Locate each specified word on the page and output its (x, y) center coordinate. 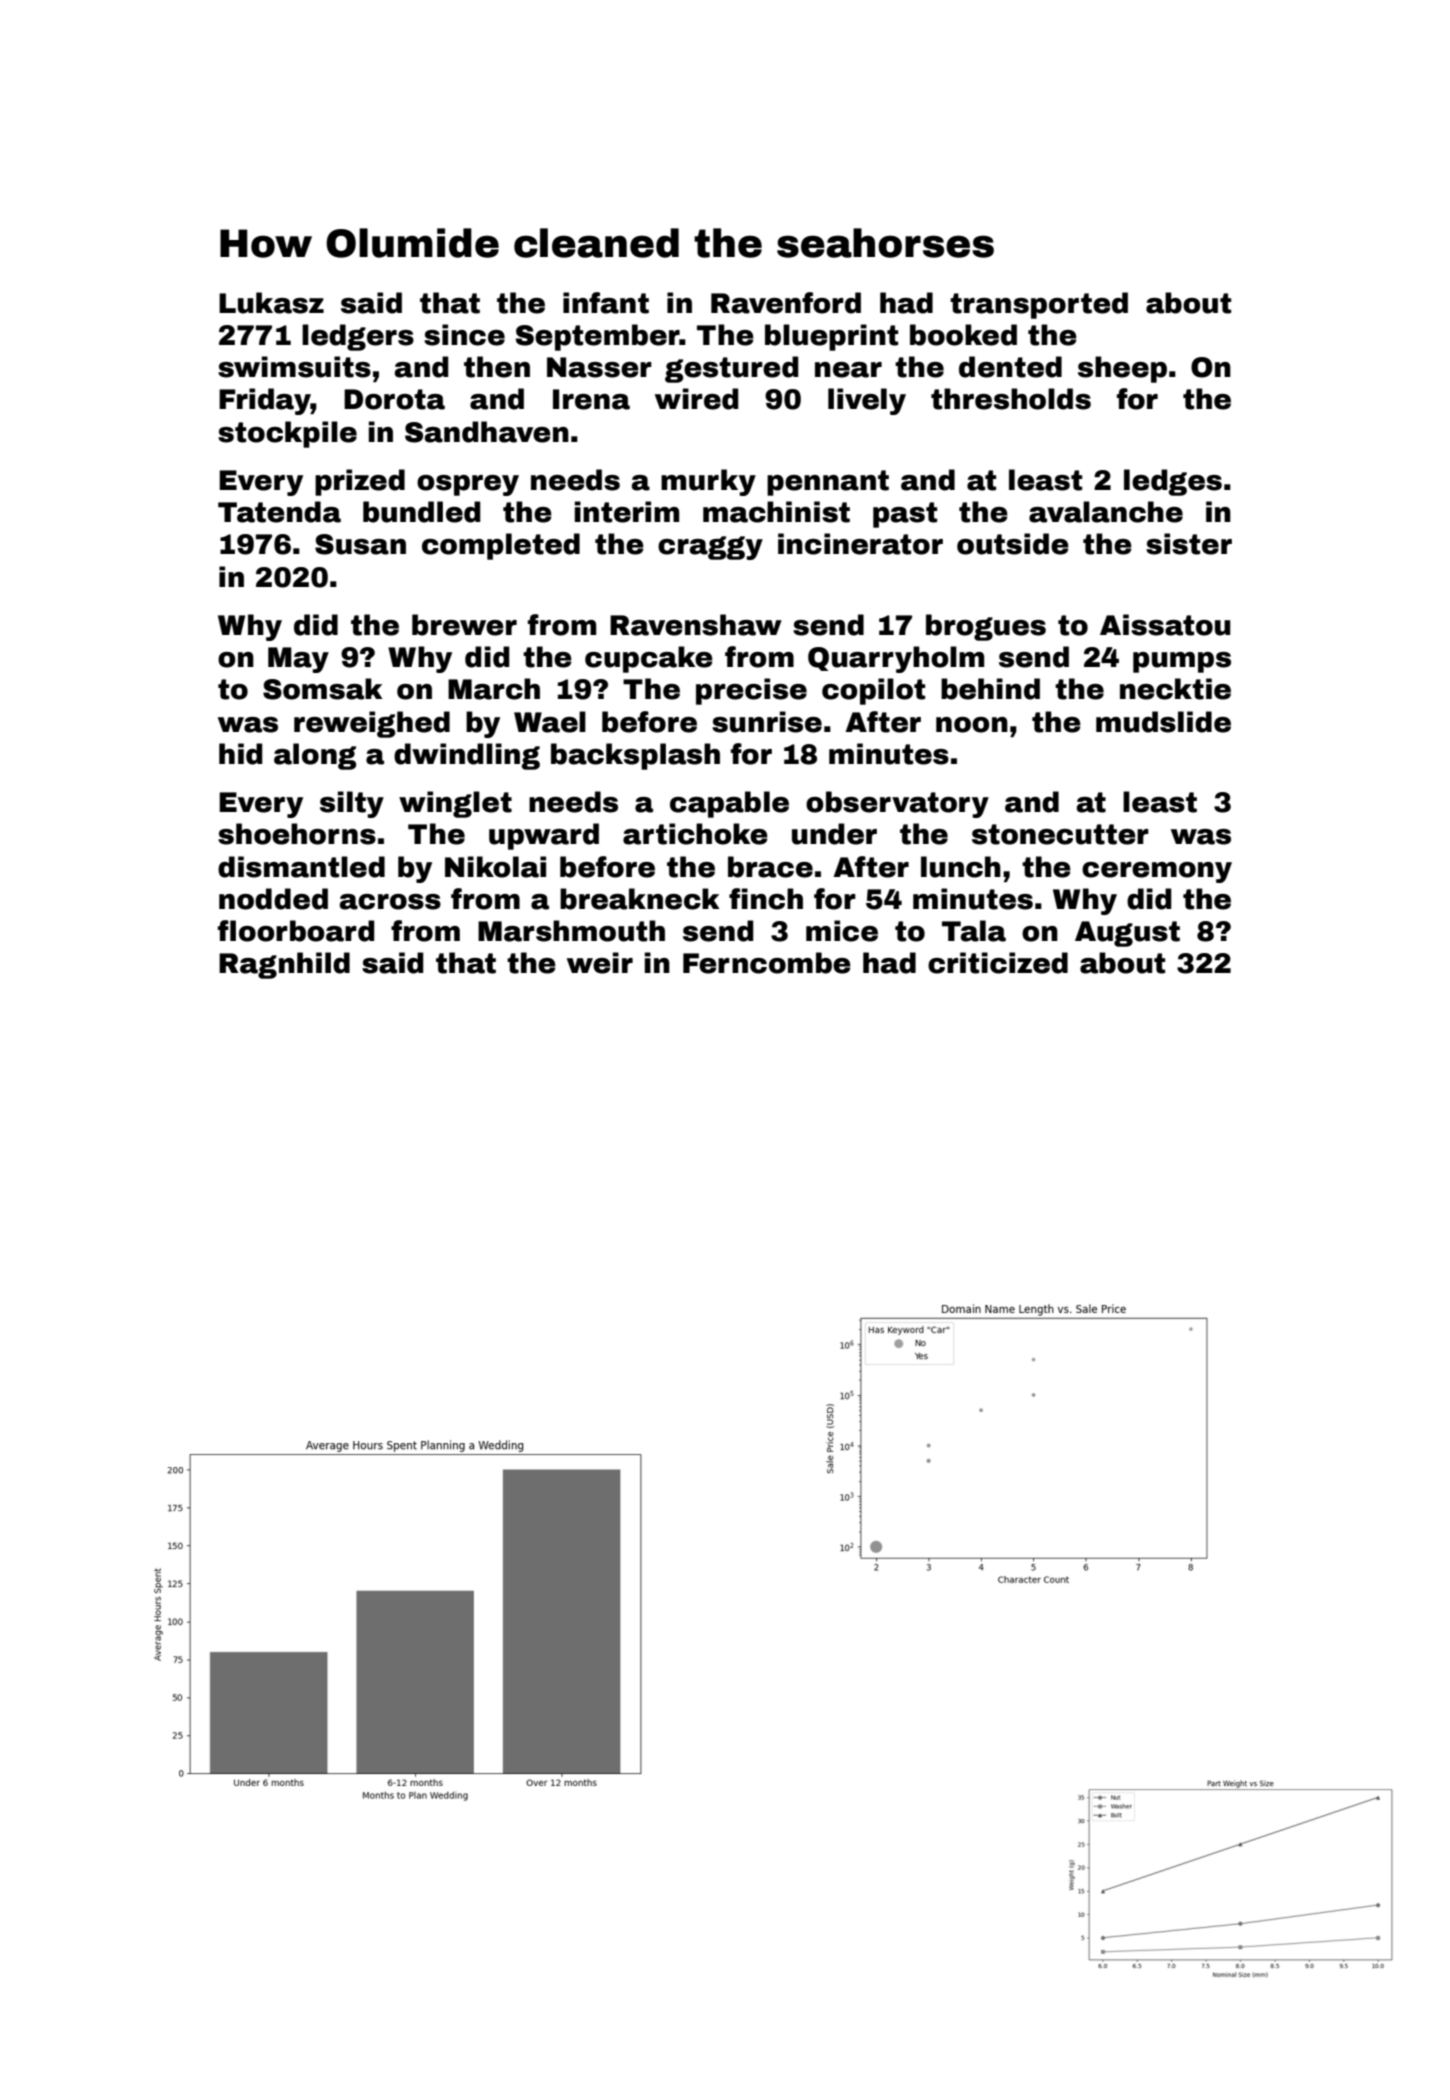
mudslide (1163, 722)
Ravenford (786, 303)
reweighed (372, 724)
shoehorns (297, 834)
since (464, 335)
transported (1039, 305)
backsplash (635, 756)
